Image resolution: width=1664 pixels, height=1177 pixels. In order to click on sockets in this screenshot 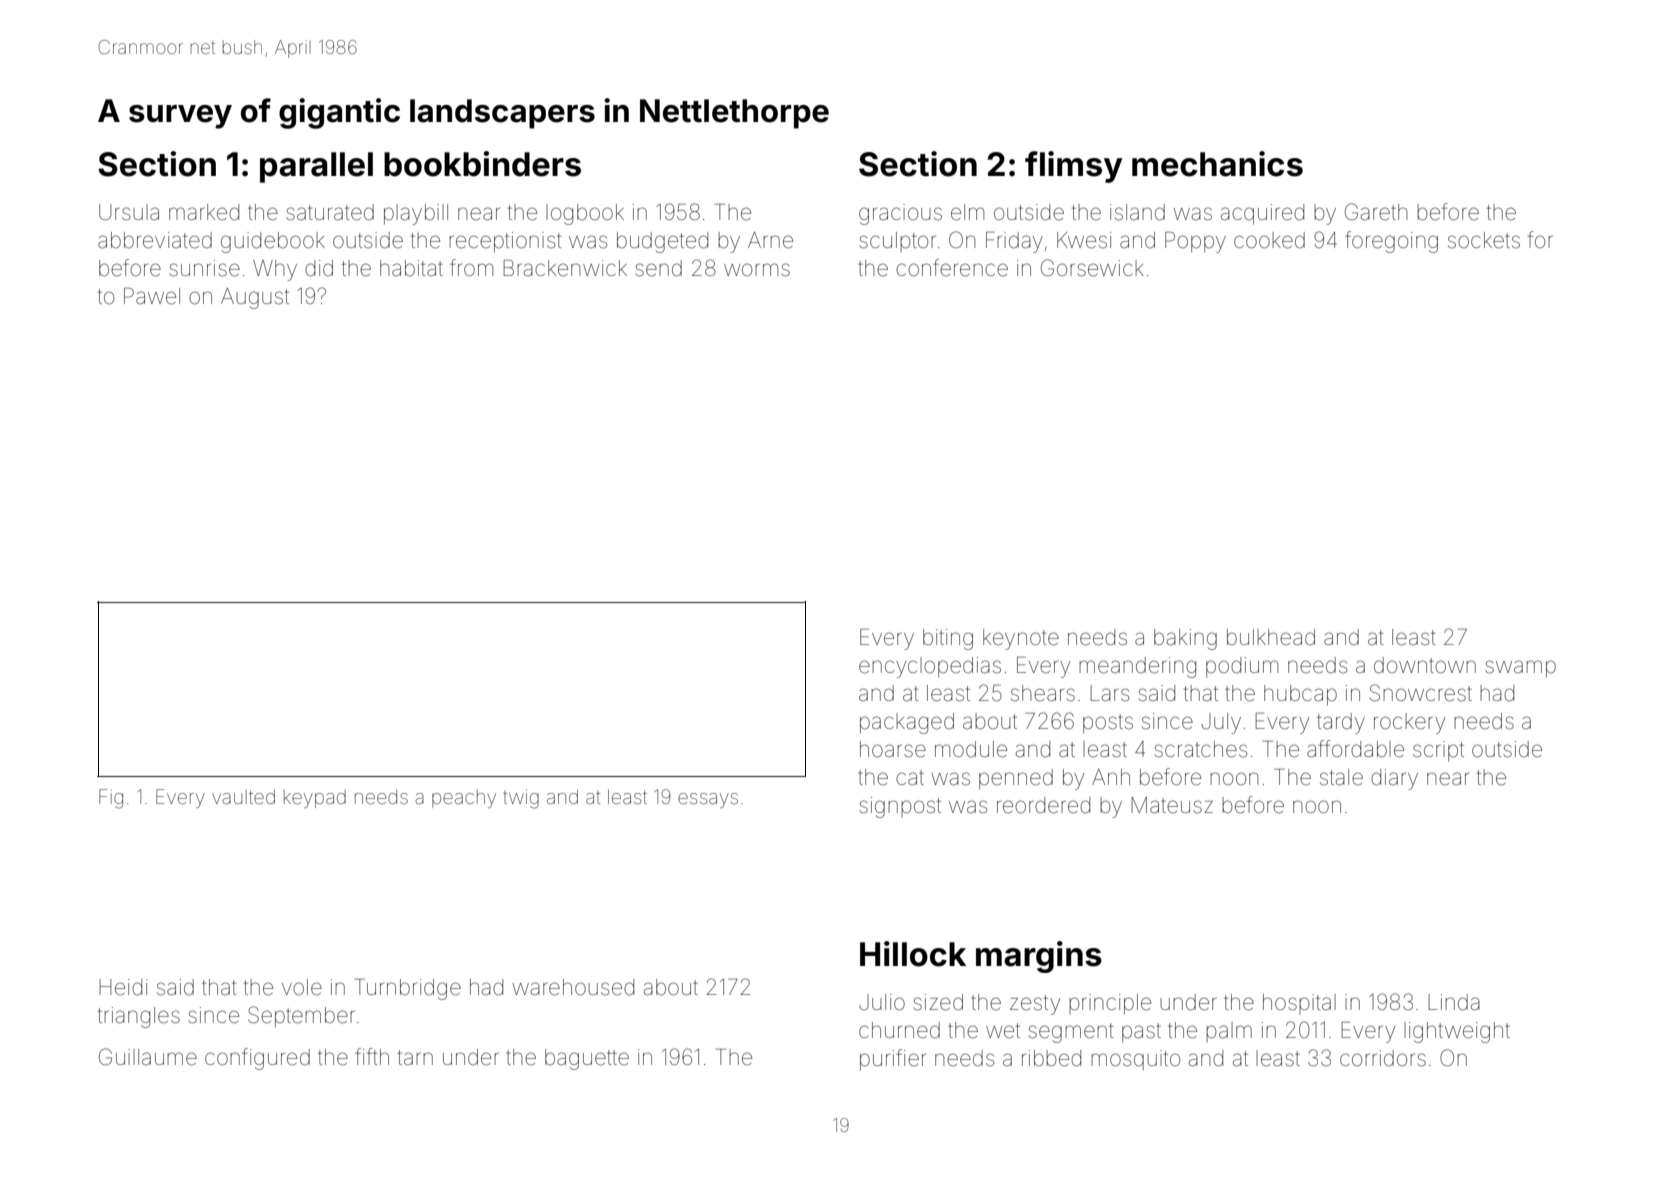, I will do `click(1484, 240)`.
